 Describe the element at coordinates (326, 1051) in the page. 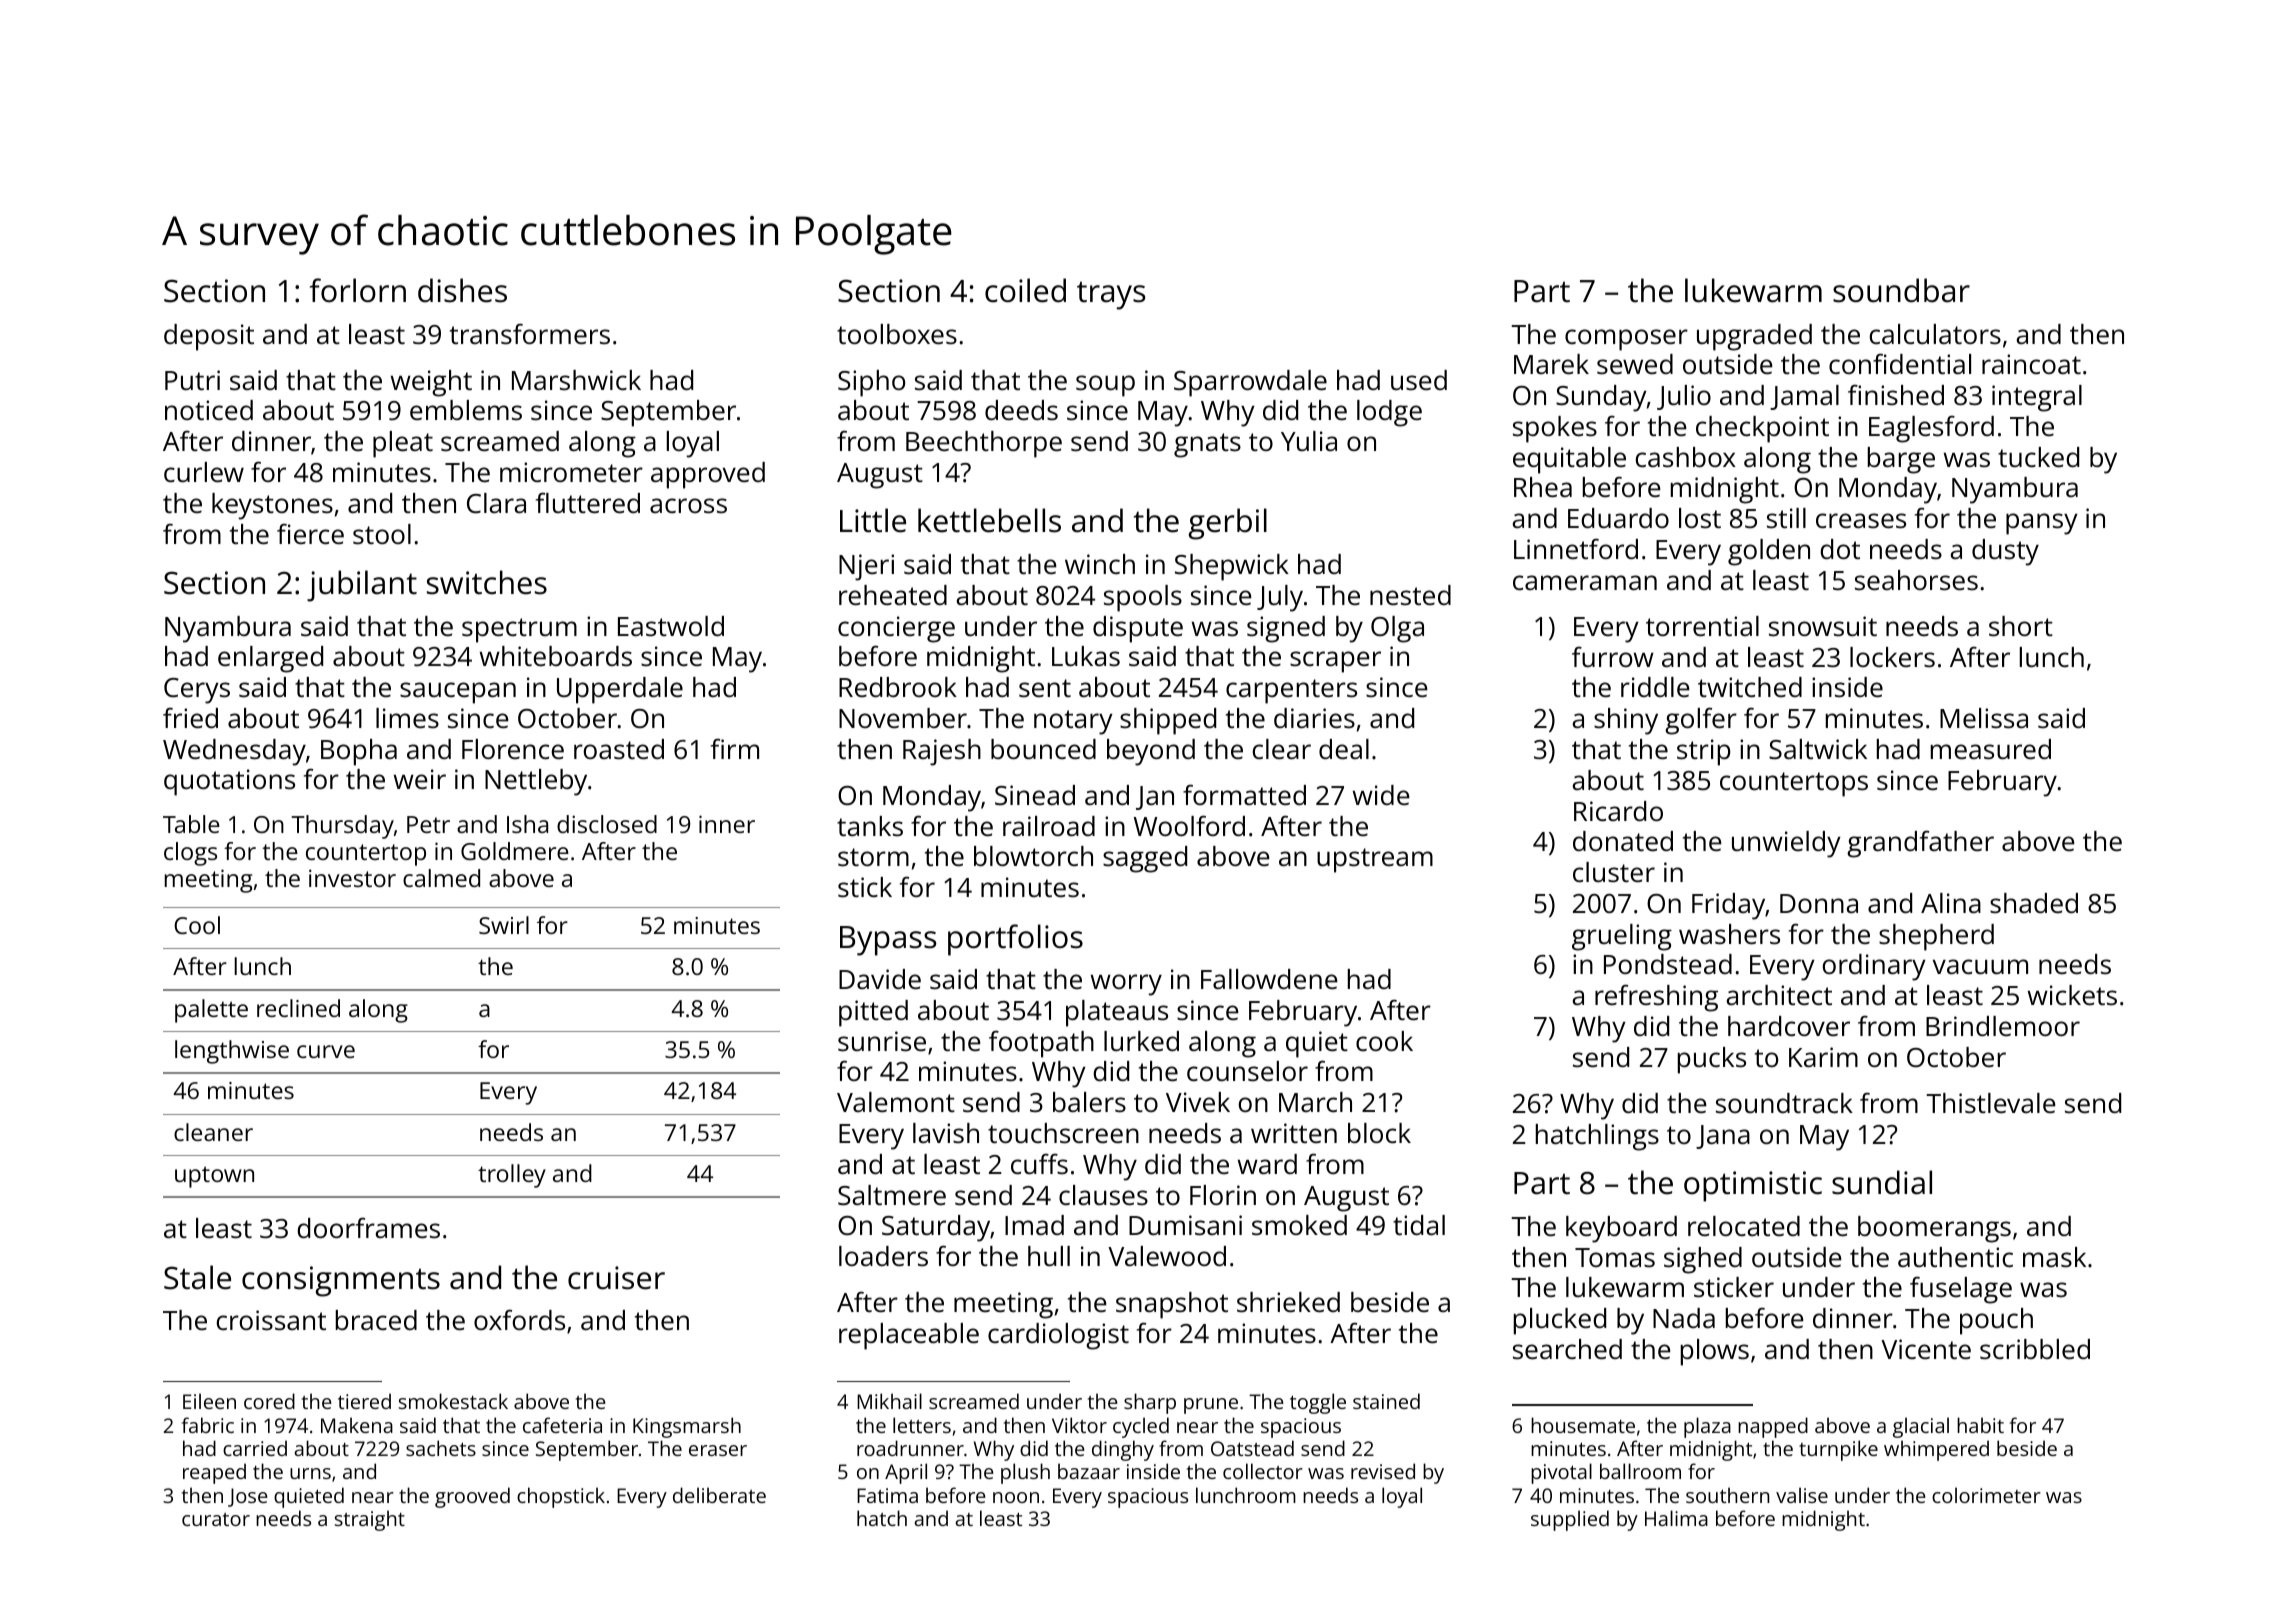

I see `curve` at that location.
